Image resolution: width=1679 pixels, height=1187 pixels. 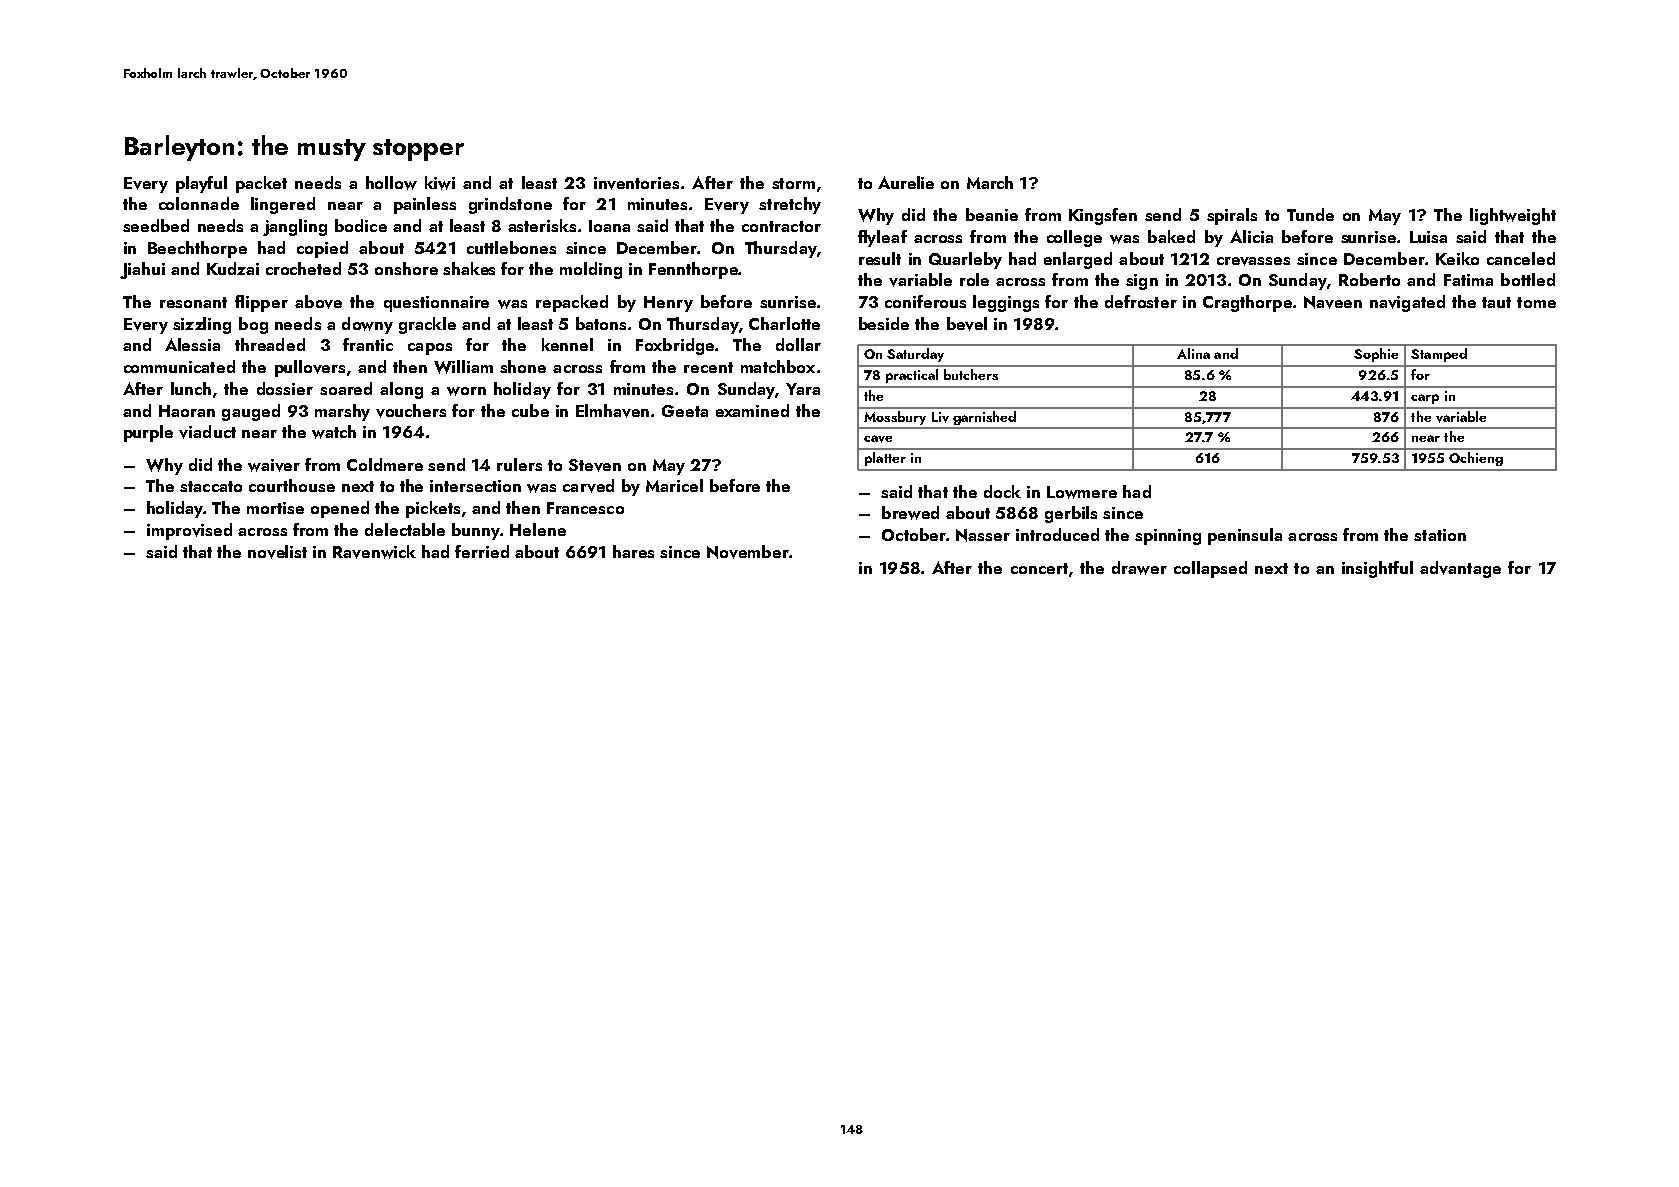 What do you see at coordinates (430, 349) in the screenshot?
I see `capos` at bounding box center [430, 349].
